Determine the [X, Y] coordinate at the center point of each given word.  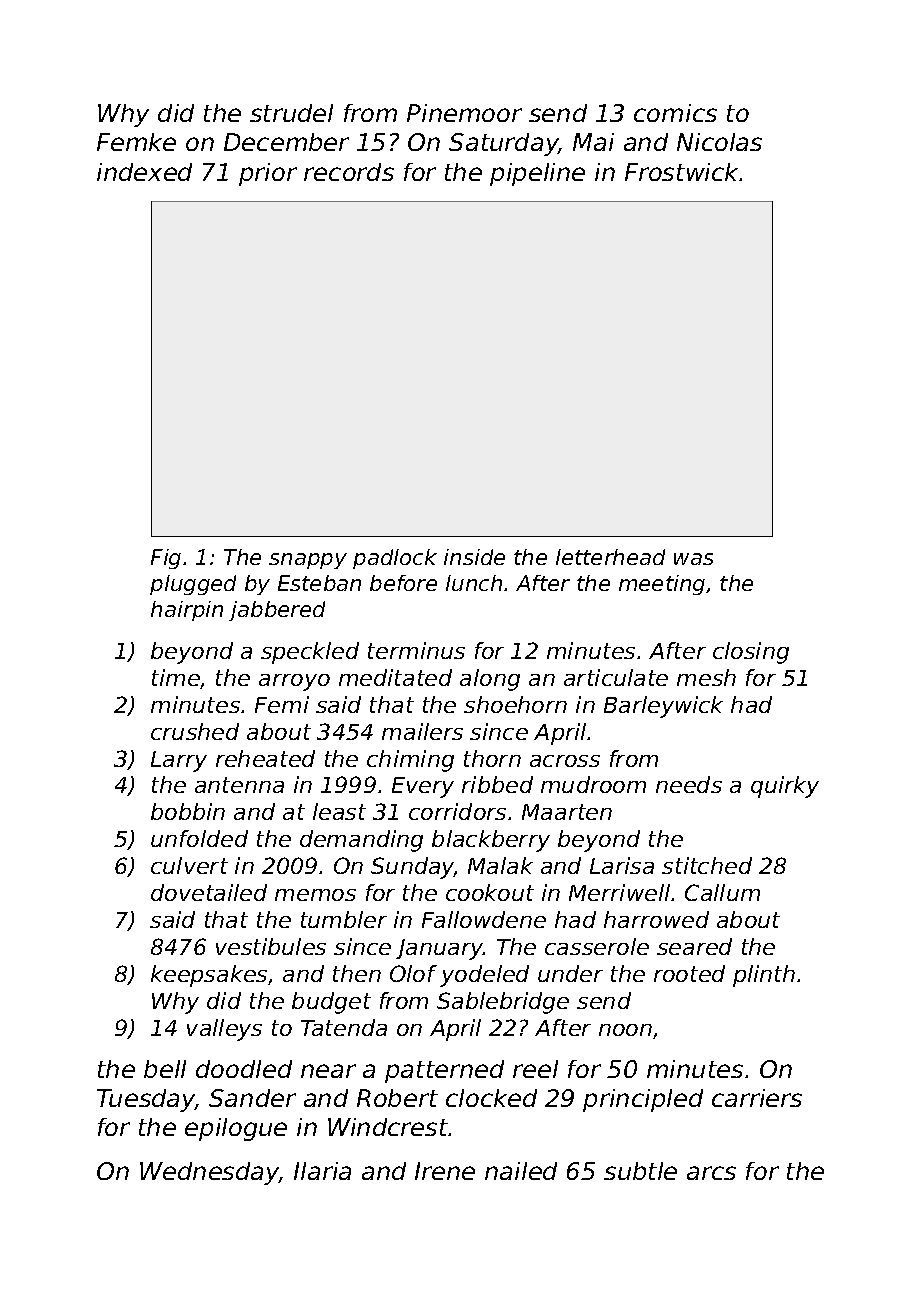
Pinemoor [464, 113]
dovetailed [209, 892]
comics [675, 113]
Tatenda [344, 1027]
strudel [291, 113]
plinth [764, 976]
